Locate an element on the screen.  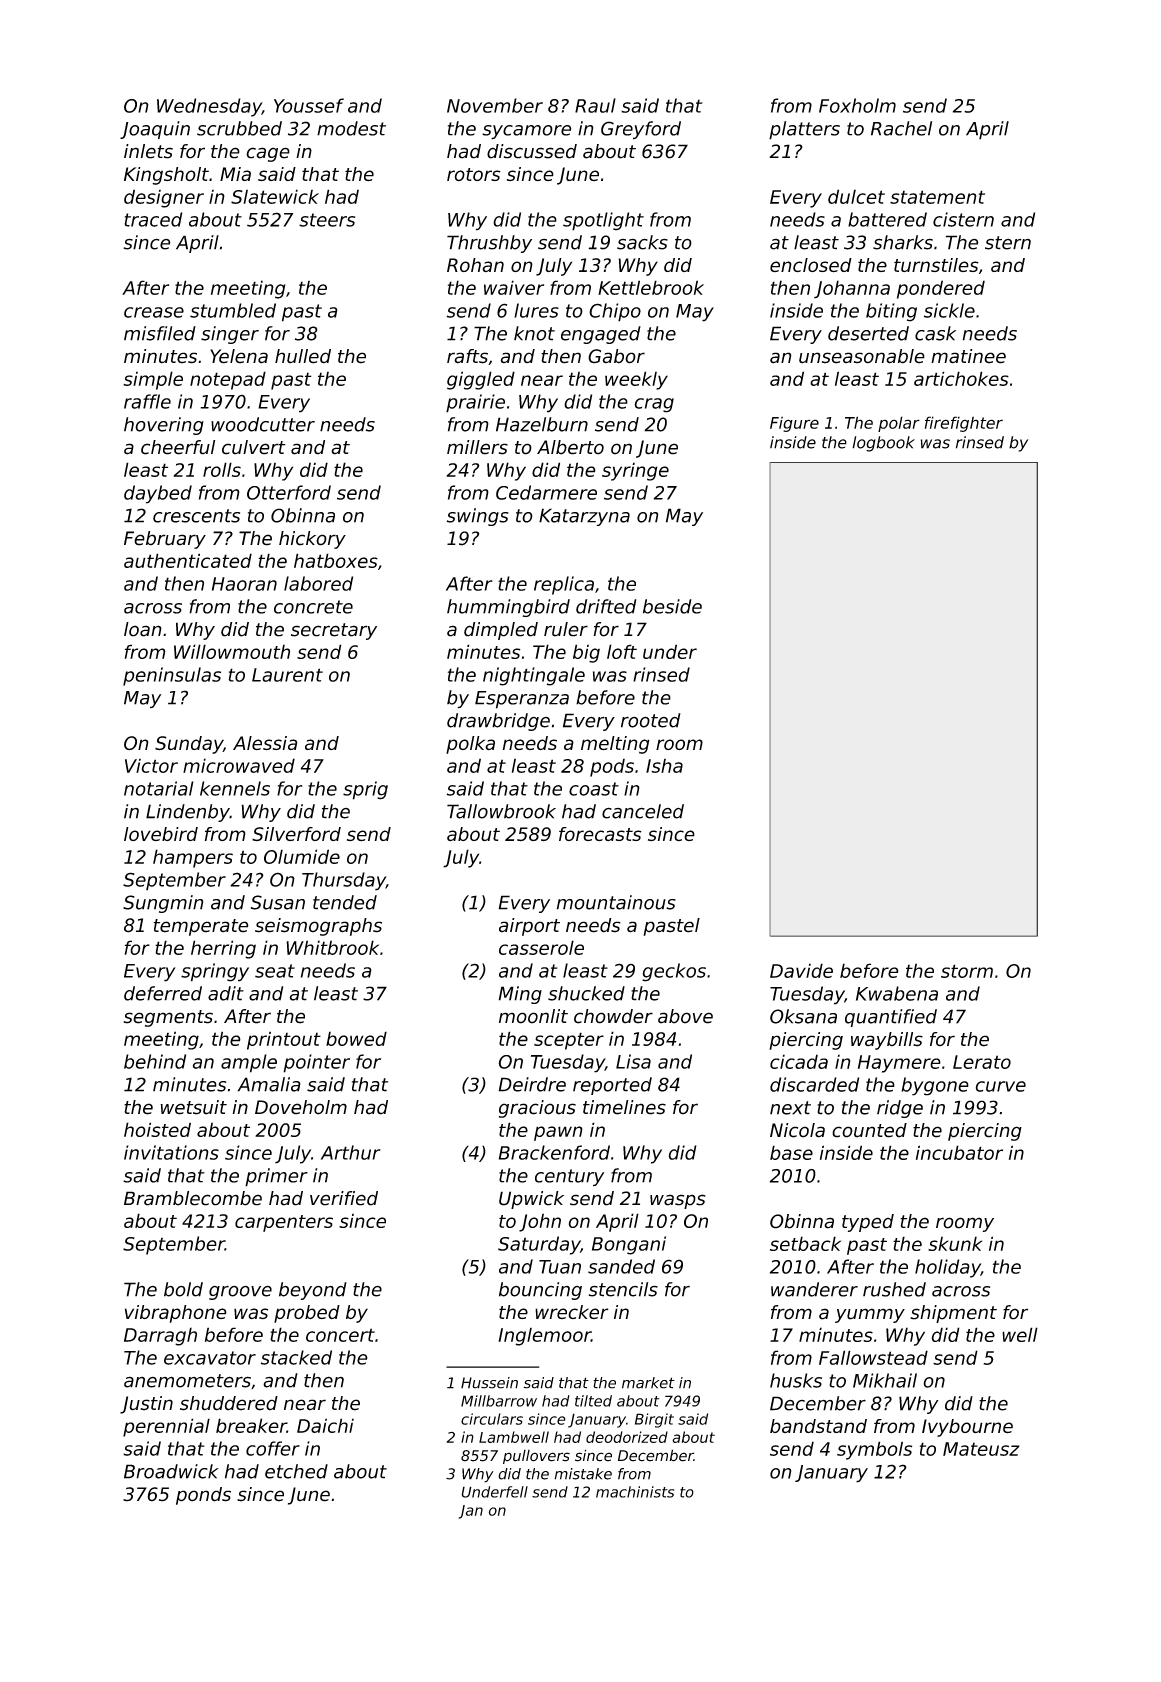
above is located at coordinates (685, 1016).
